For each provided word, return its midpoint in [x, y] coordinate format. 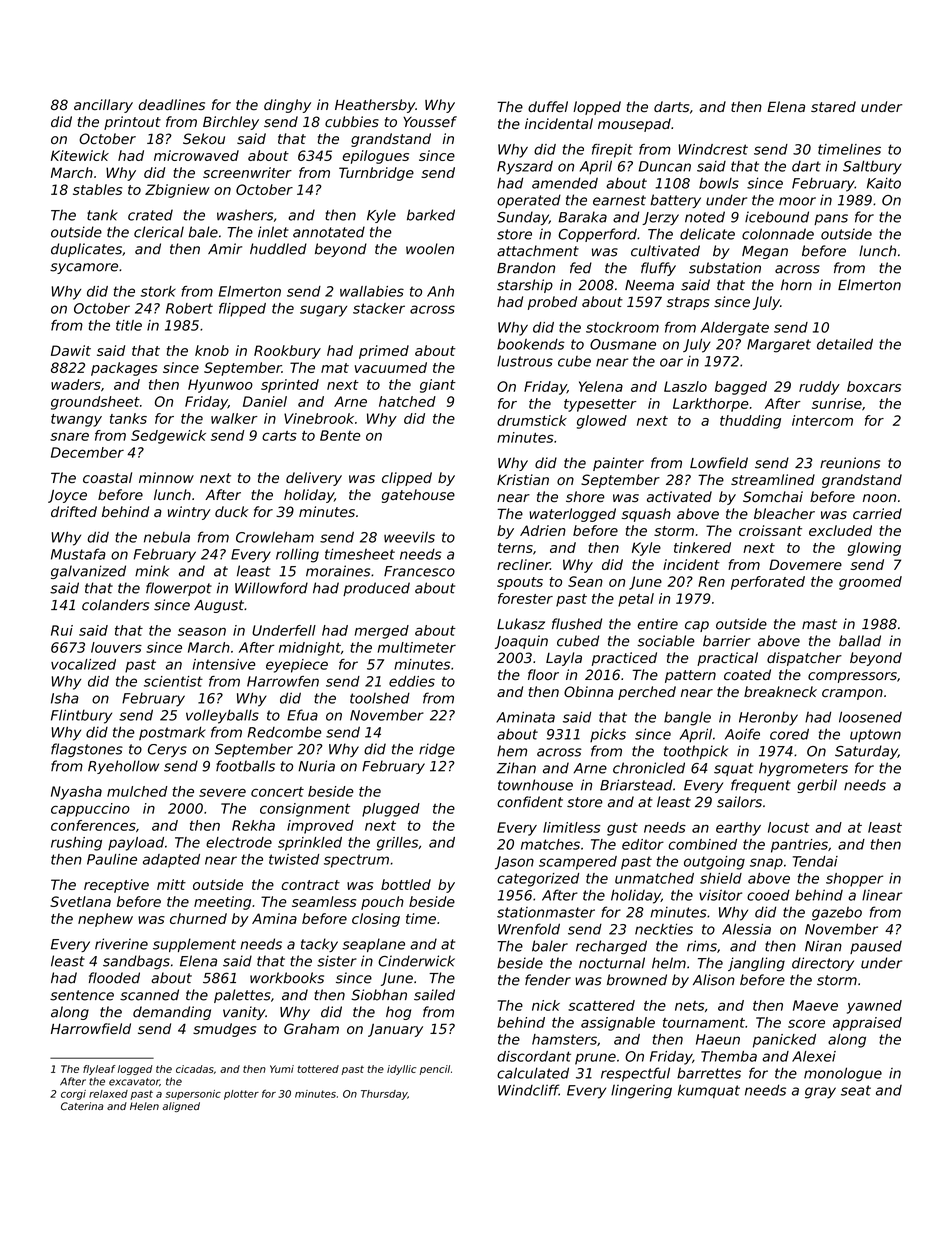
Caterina [82, 1106]
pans [831, 219]
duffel [548, 107]
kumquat [709, 1091]
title [129, 325]
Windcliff [528, 1090]
